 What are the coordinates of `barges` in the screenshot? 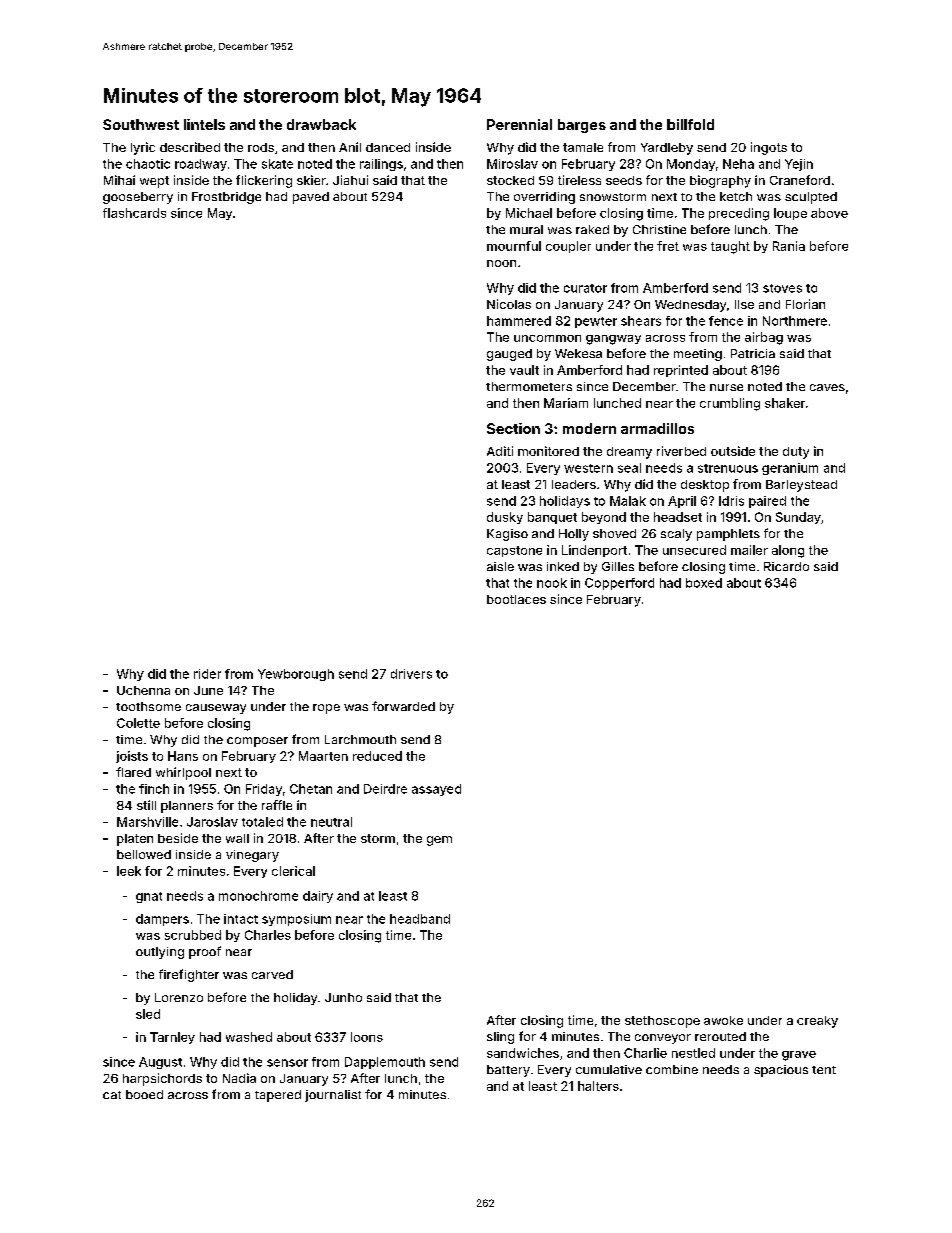 It's located at (582, 126).
